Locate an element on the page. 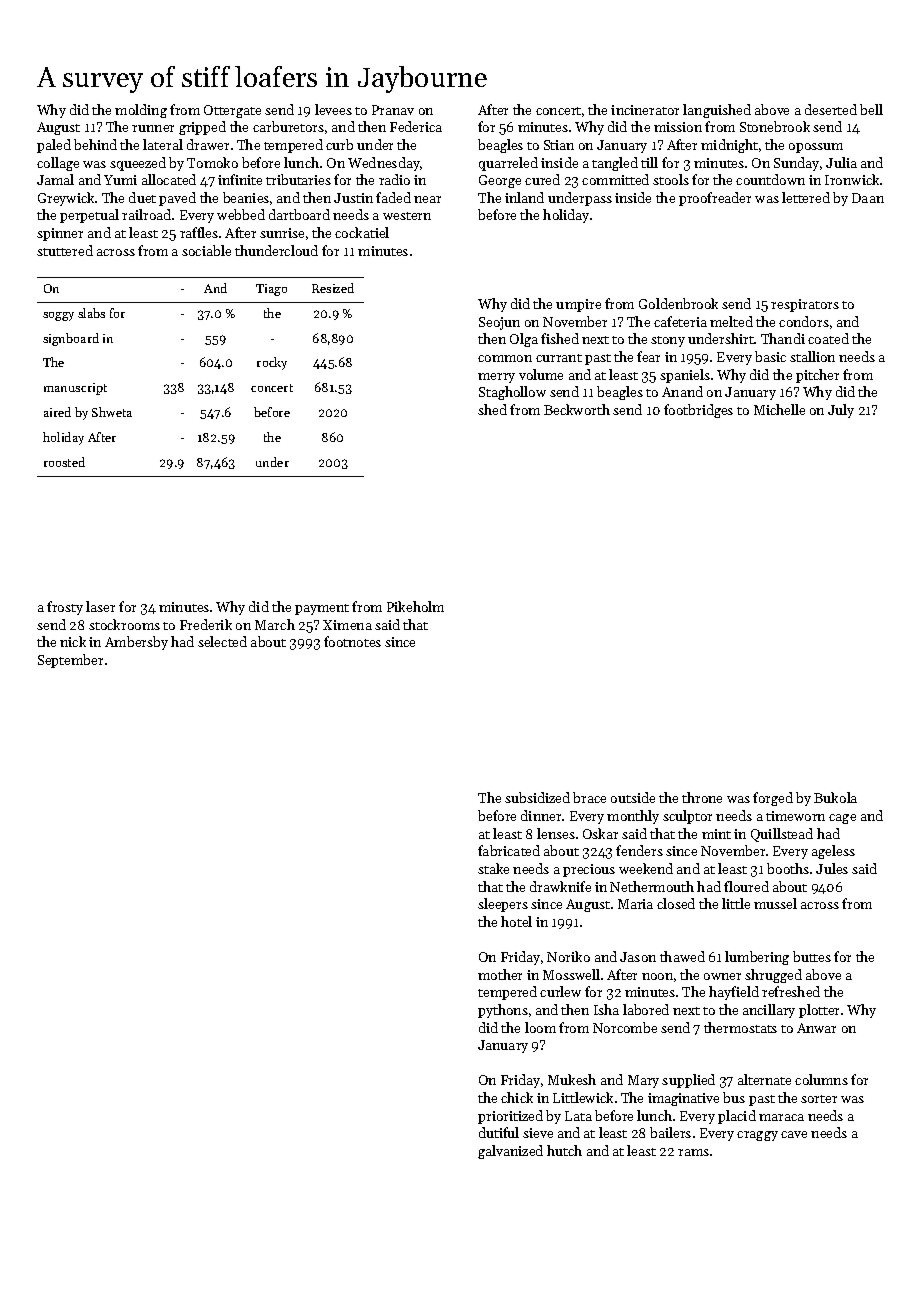 This page has height=1308, width=924. September is located at coordinates (70, 661).
